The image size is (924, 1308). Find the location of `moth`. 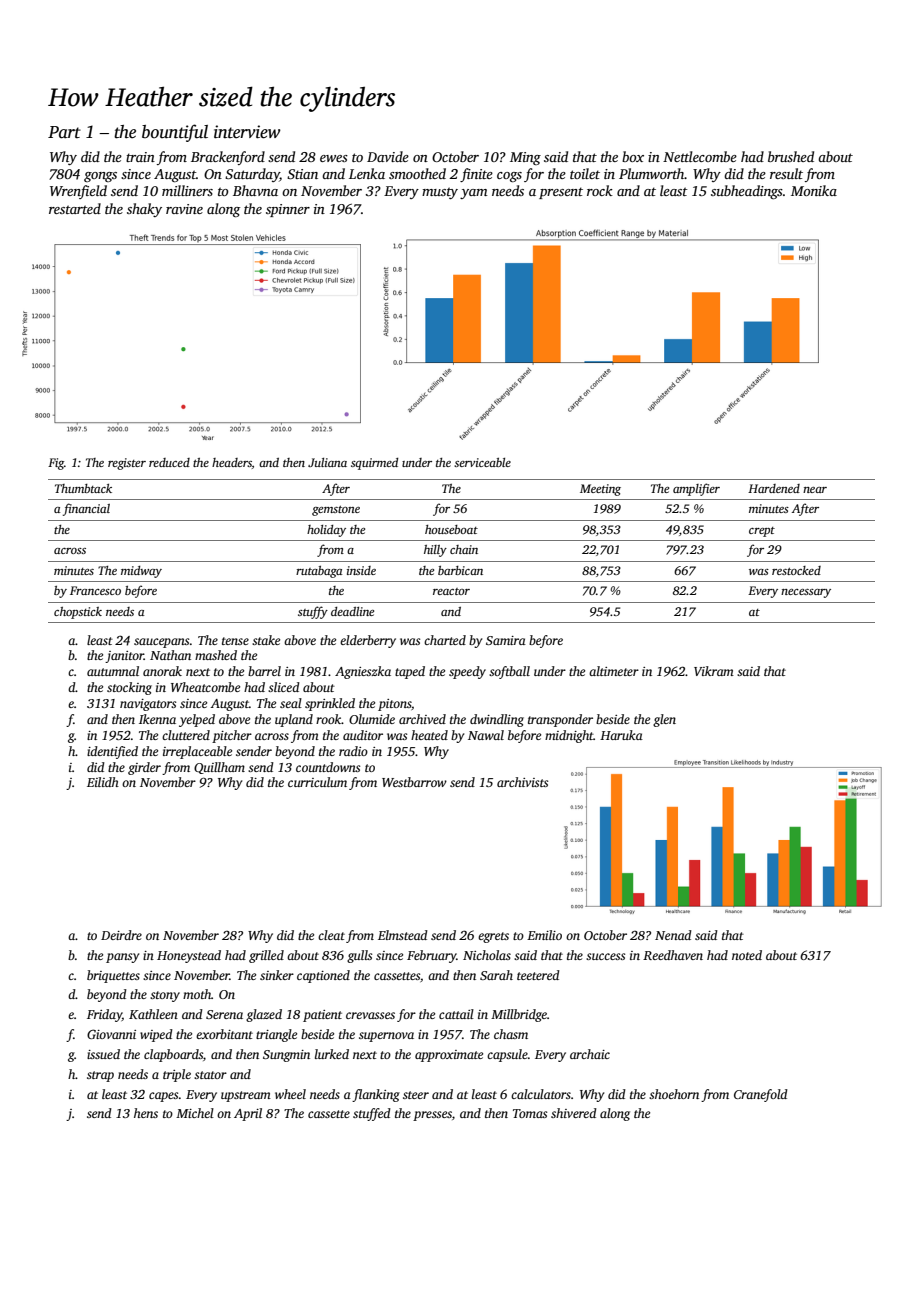

moth is located at coordinates (197, 994).
